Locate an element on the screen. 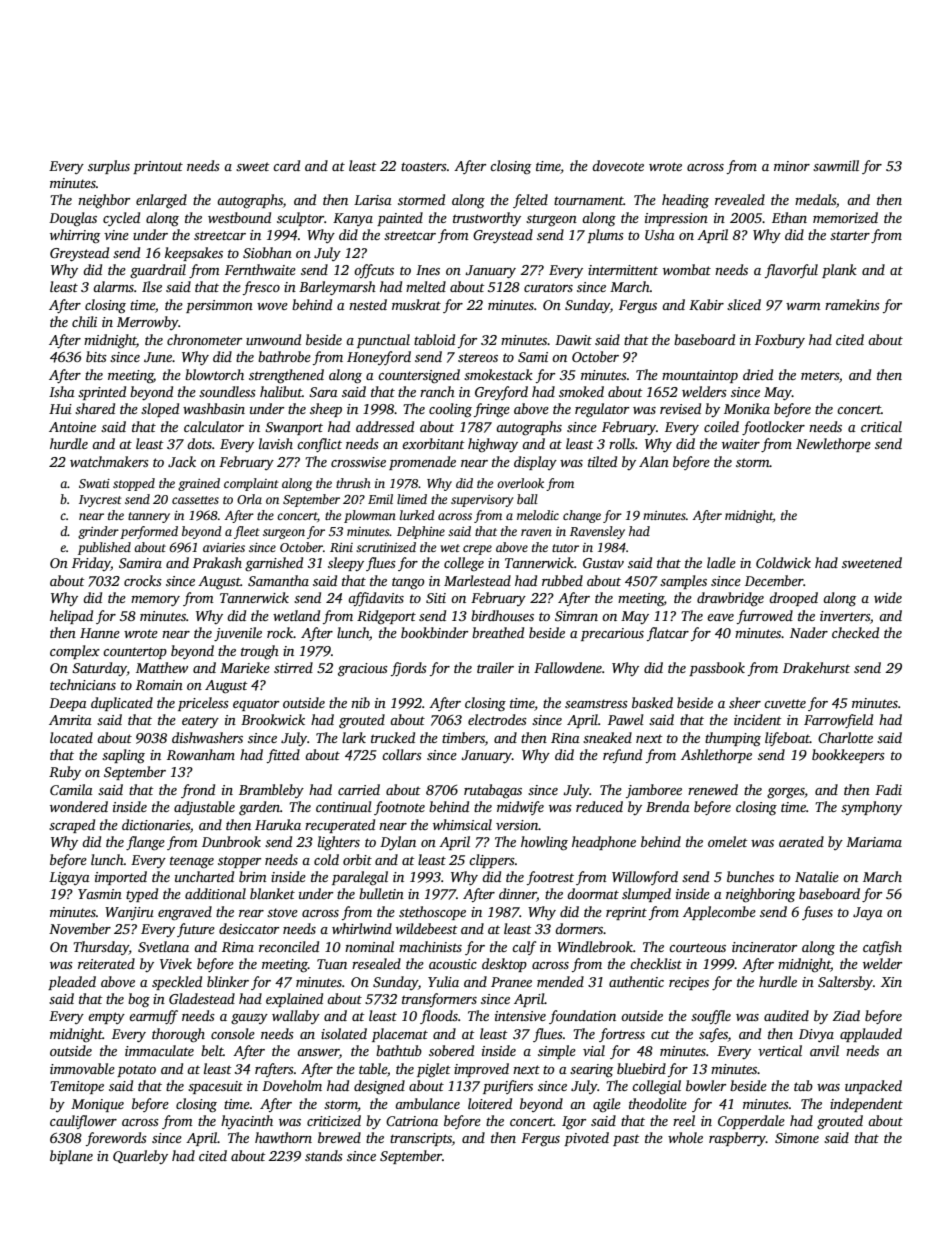 The image size is (952, 1233). wondered is located at coordinates (79, 806).
